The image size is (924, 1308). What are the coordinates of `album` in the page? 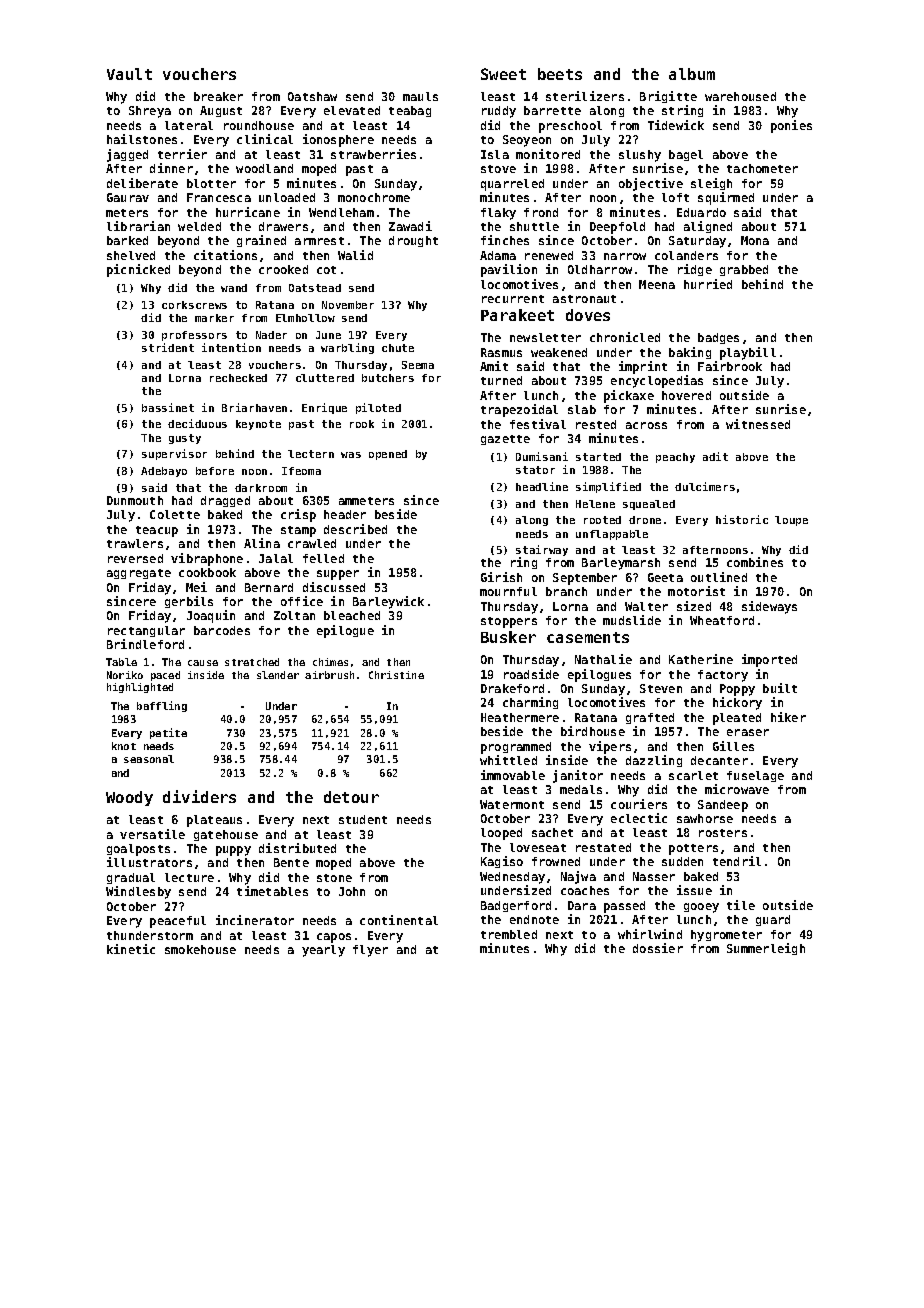 It's located at (692, 74).
